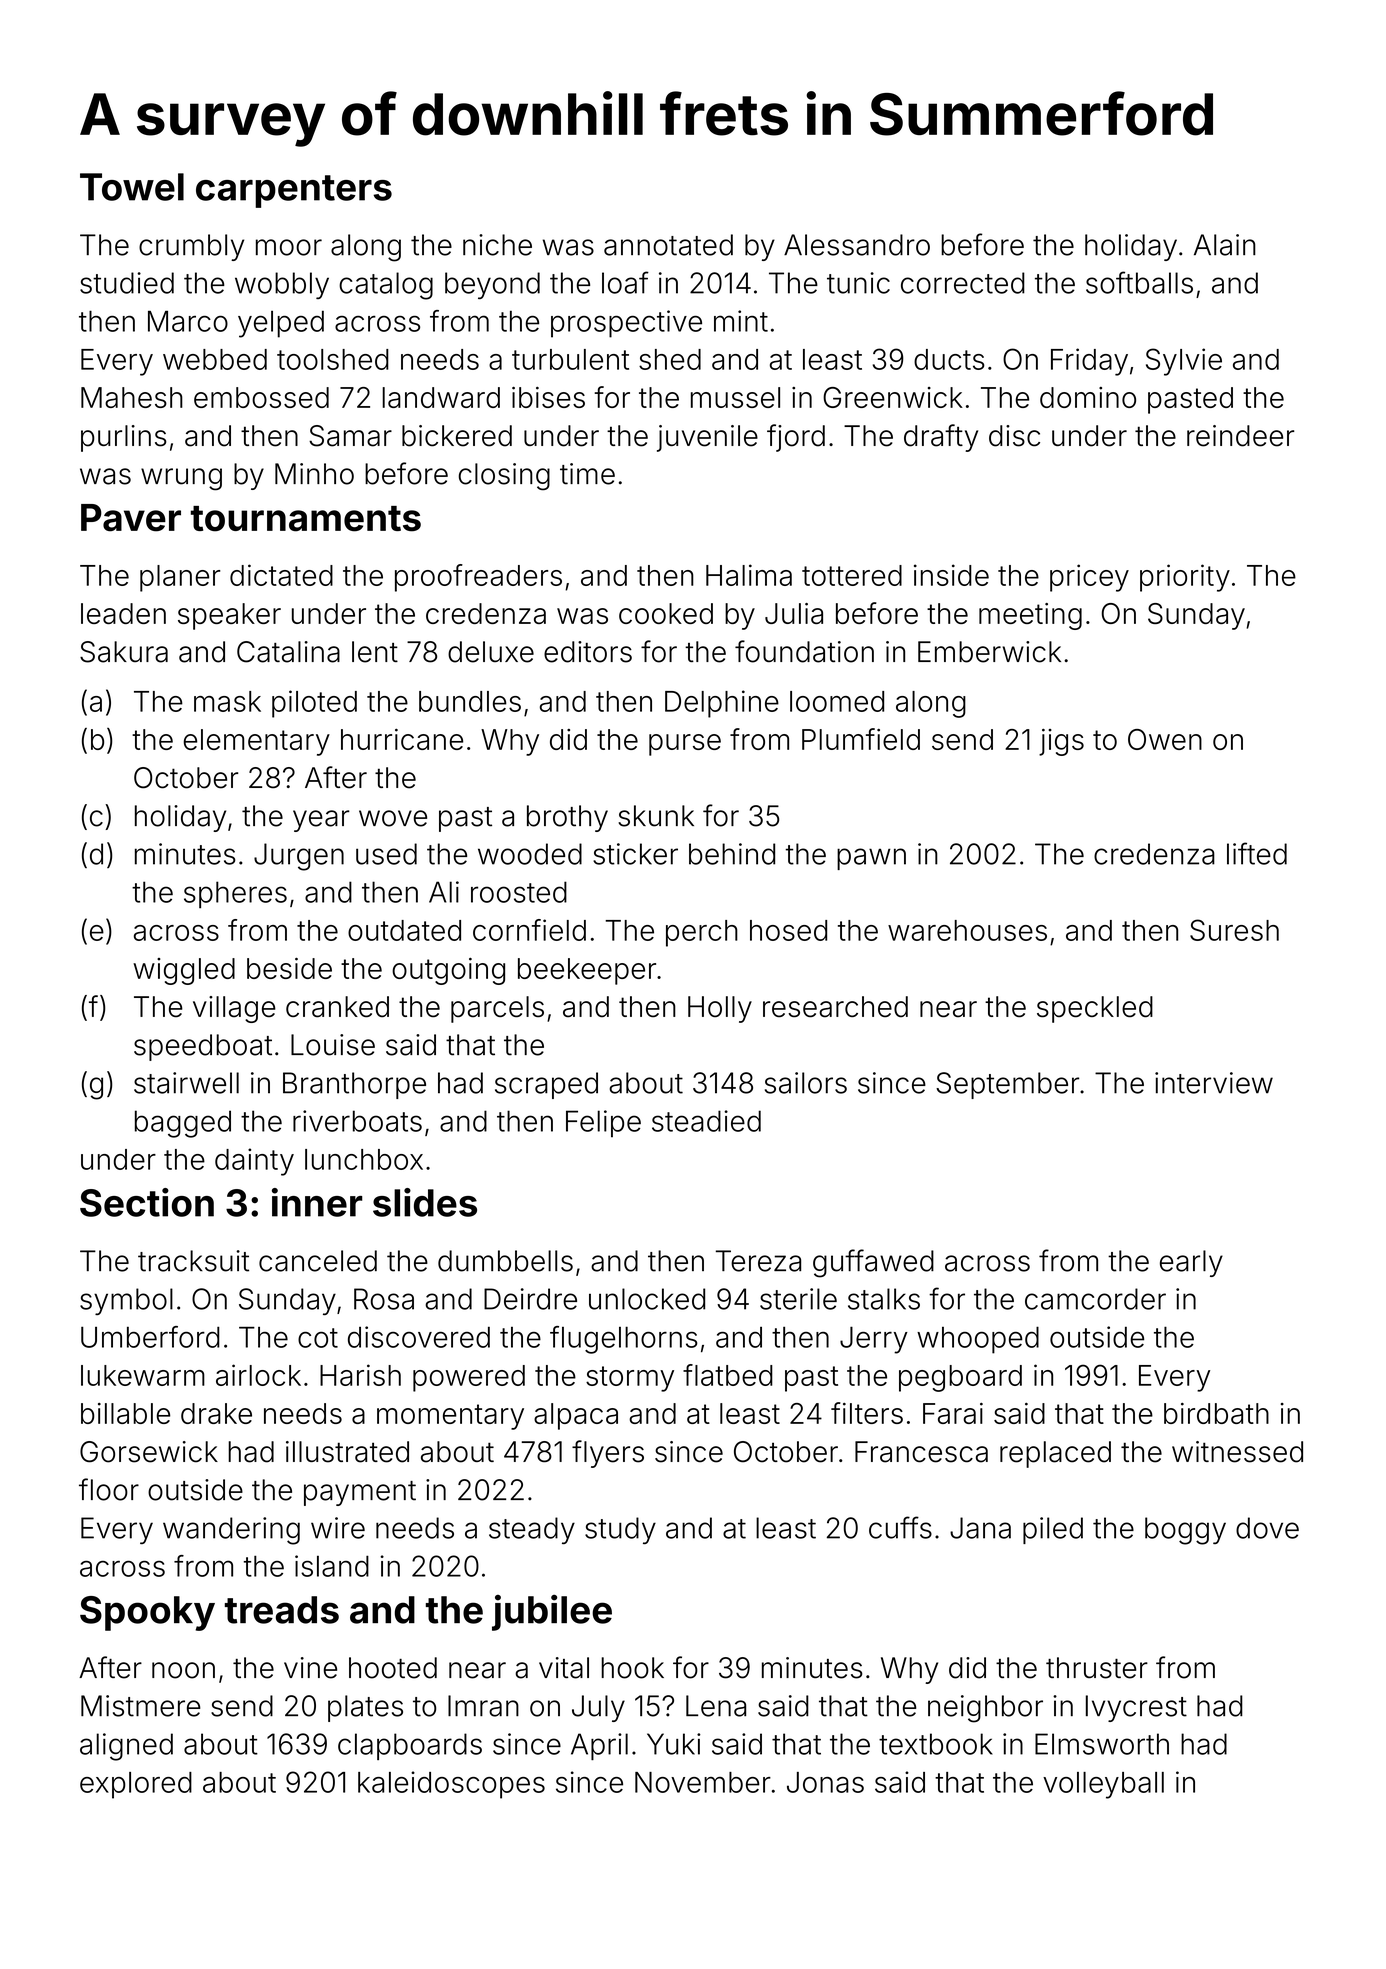 This screenshot has width=1386, height=1969. What do you see at coordinates (1225, 245) in the screenshot?
I see `Alain` at bounding box center [1225, 245].
